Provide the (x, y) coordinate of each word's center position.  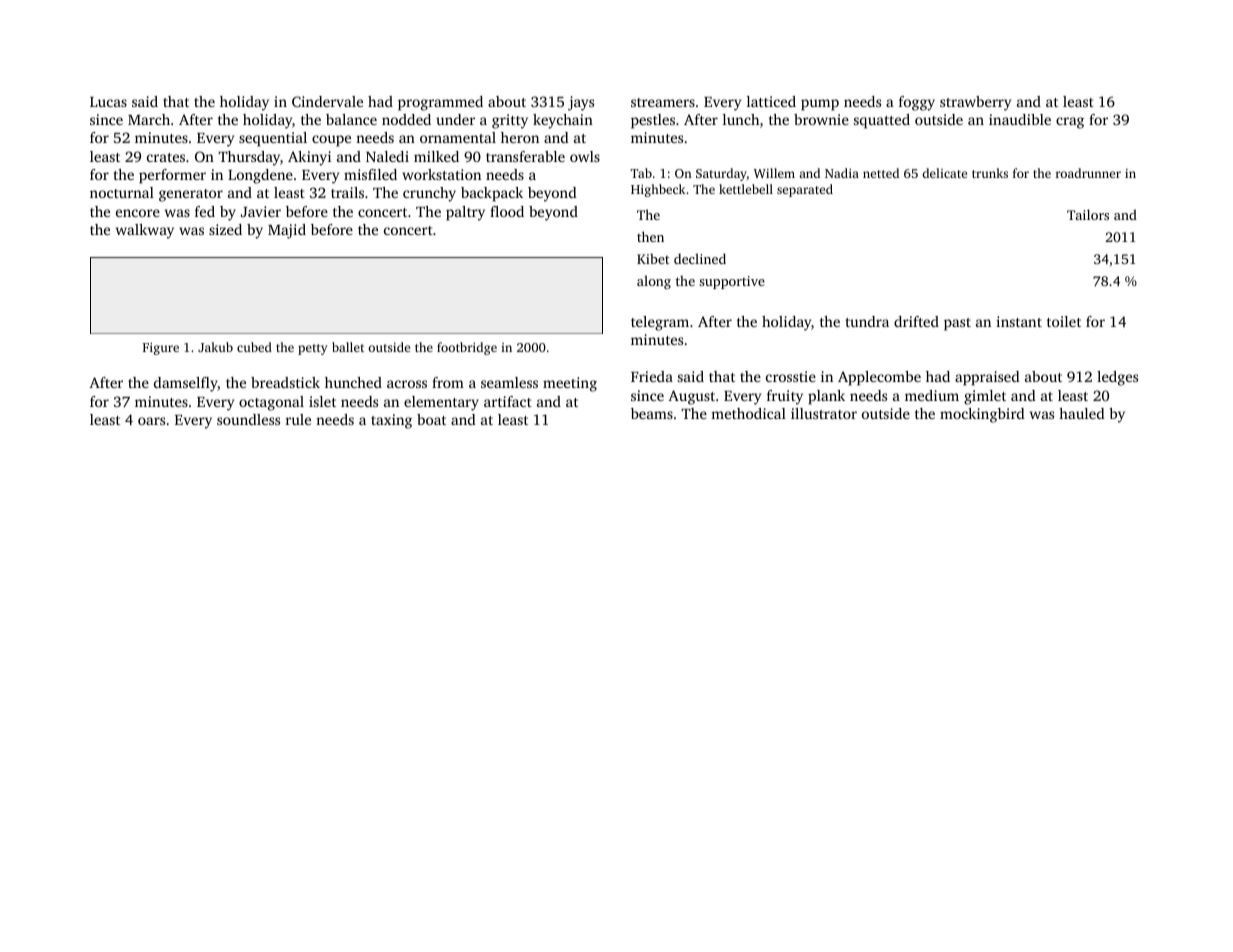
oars (151, 421)
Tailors (1088, 214)
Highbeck (658, 190)
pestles (653, 121)
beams (652, 413)
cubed (254, 347)
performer (172, 176)
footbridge (467, 348)
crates (166, 157)
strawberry (975, 103)
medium (932, 395)
